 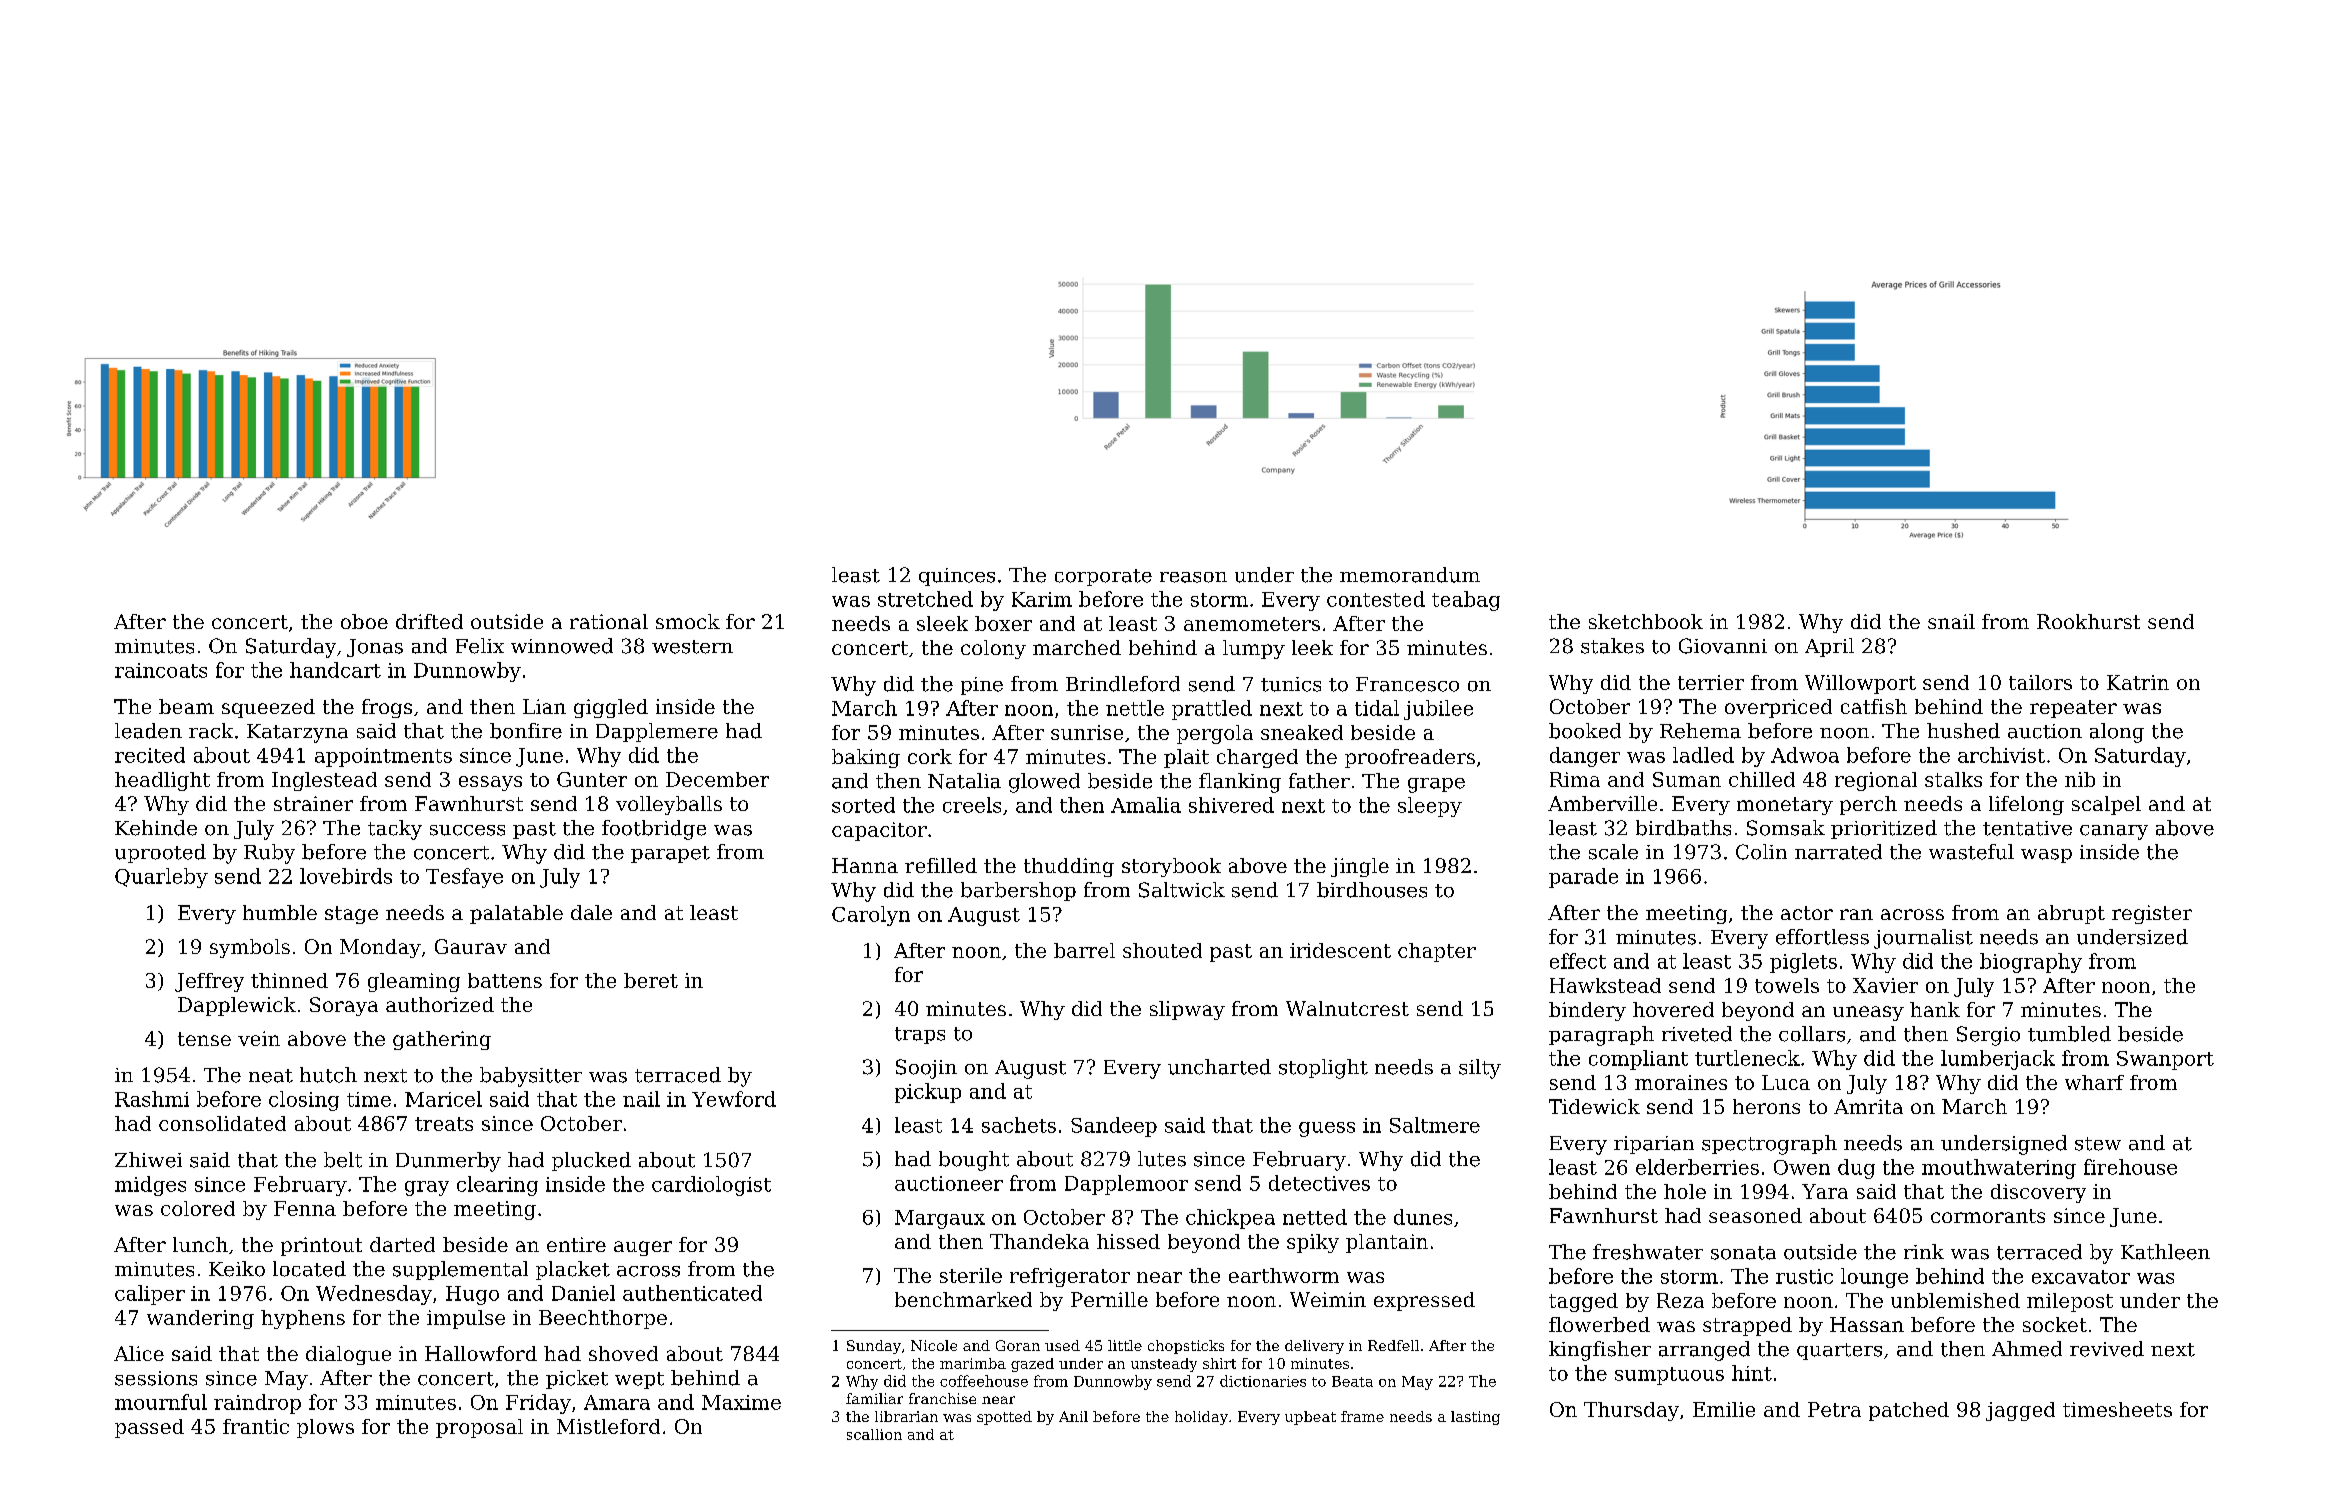 What do you see at coordinates (1360, 867) in the image?
I see `jingle` at bounding box center [1360, 867].
